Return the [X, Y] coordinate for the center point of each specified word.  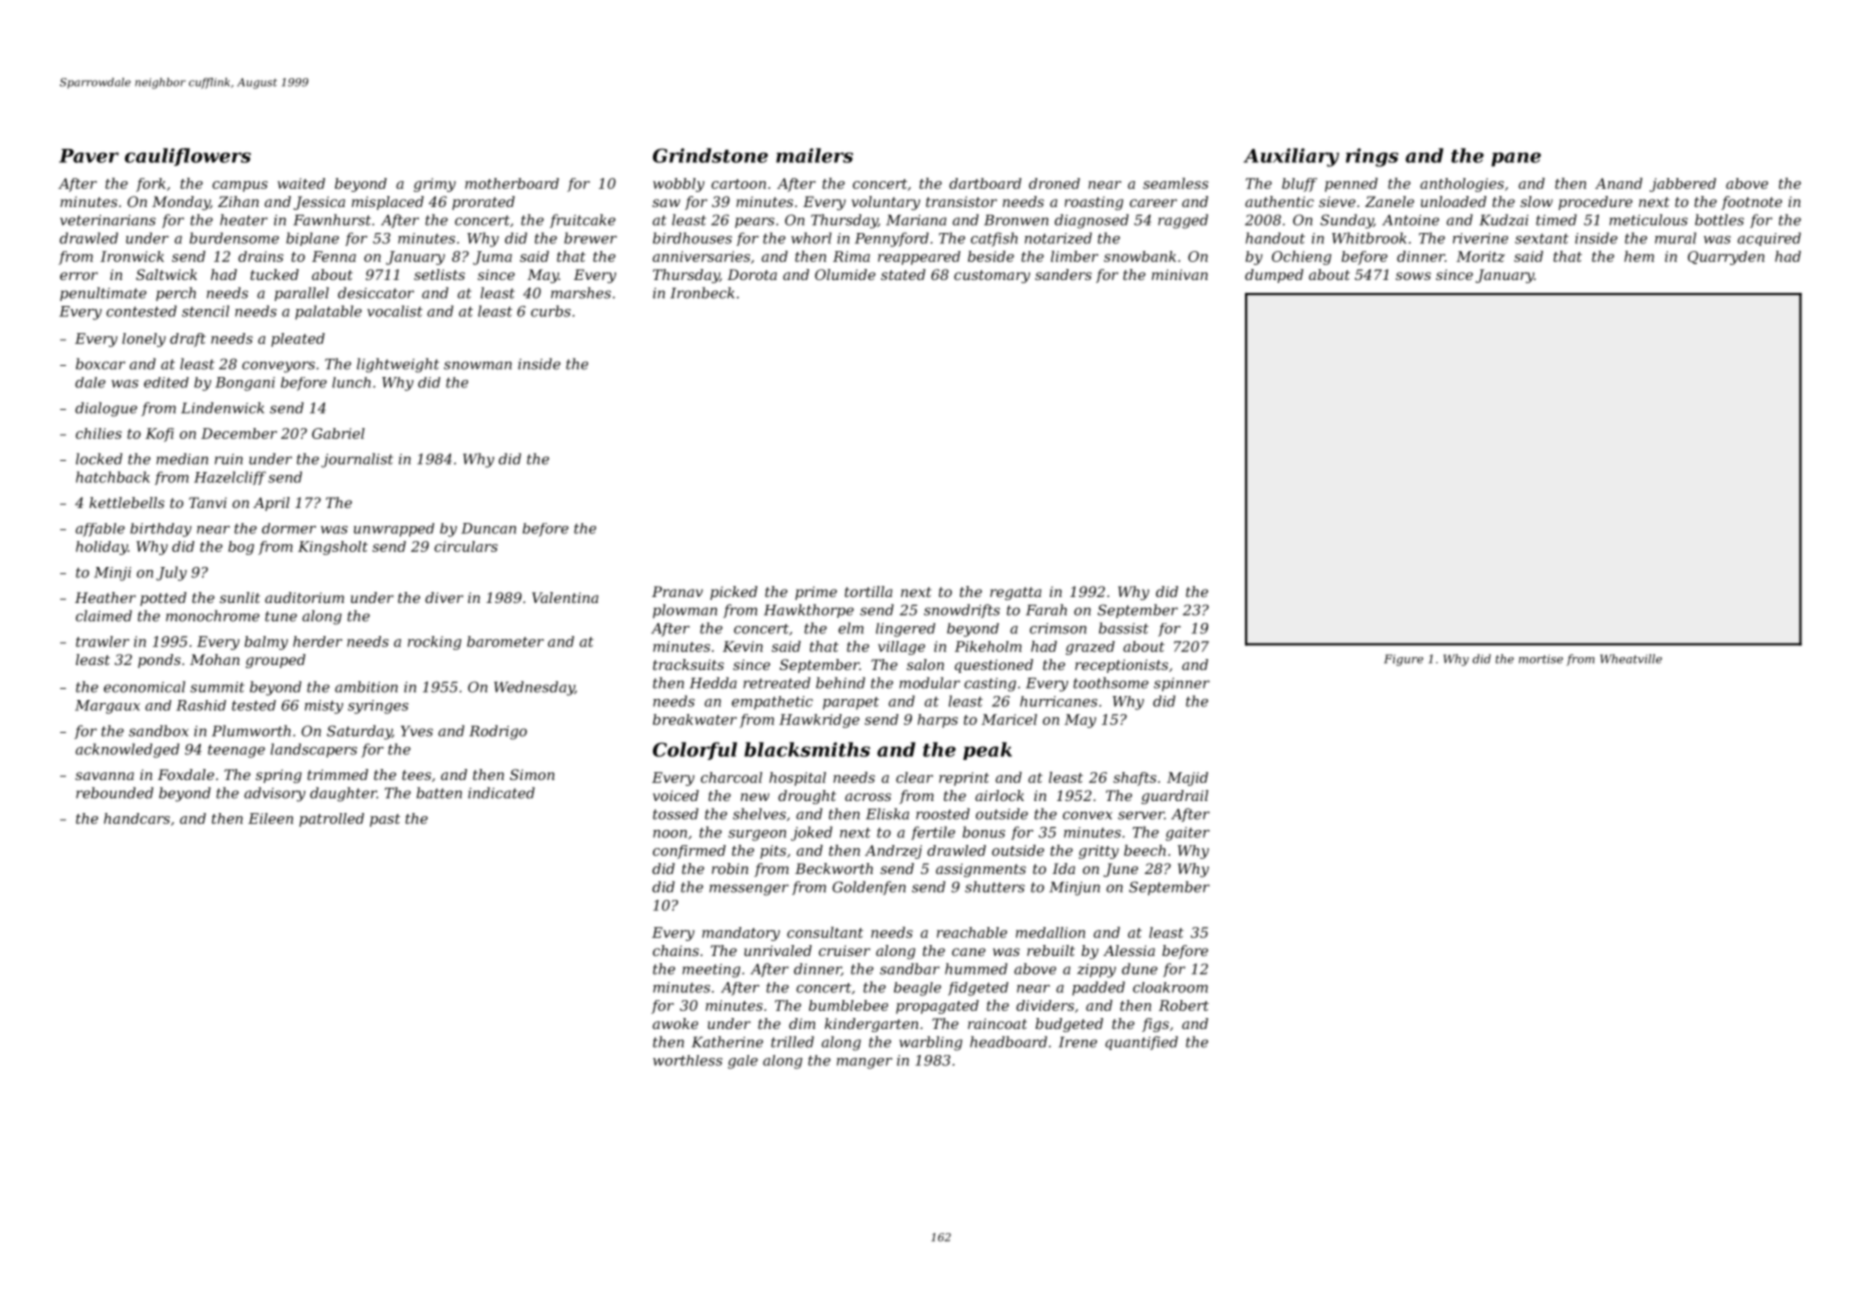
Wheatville [1631, 659]
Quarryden [1726, 258]
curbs [551, 311]
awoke [675, 1023]
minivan [1180, 274]
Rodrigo [498, 732]
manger [864, 1063]
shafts [1134, 779]
